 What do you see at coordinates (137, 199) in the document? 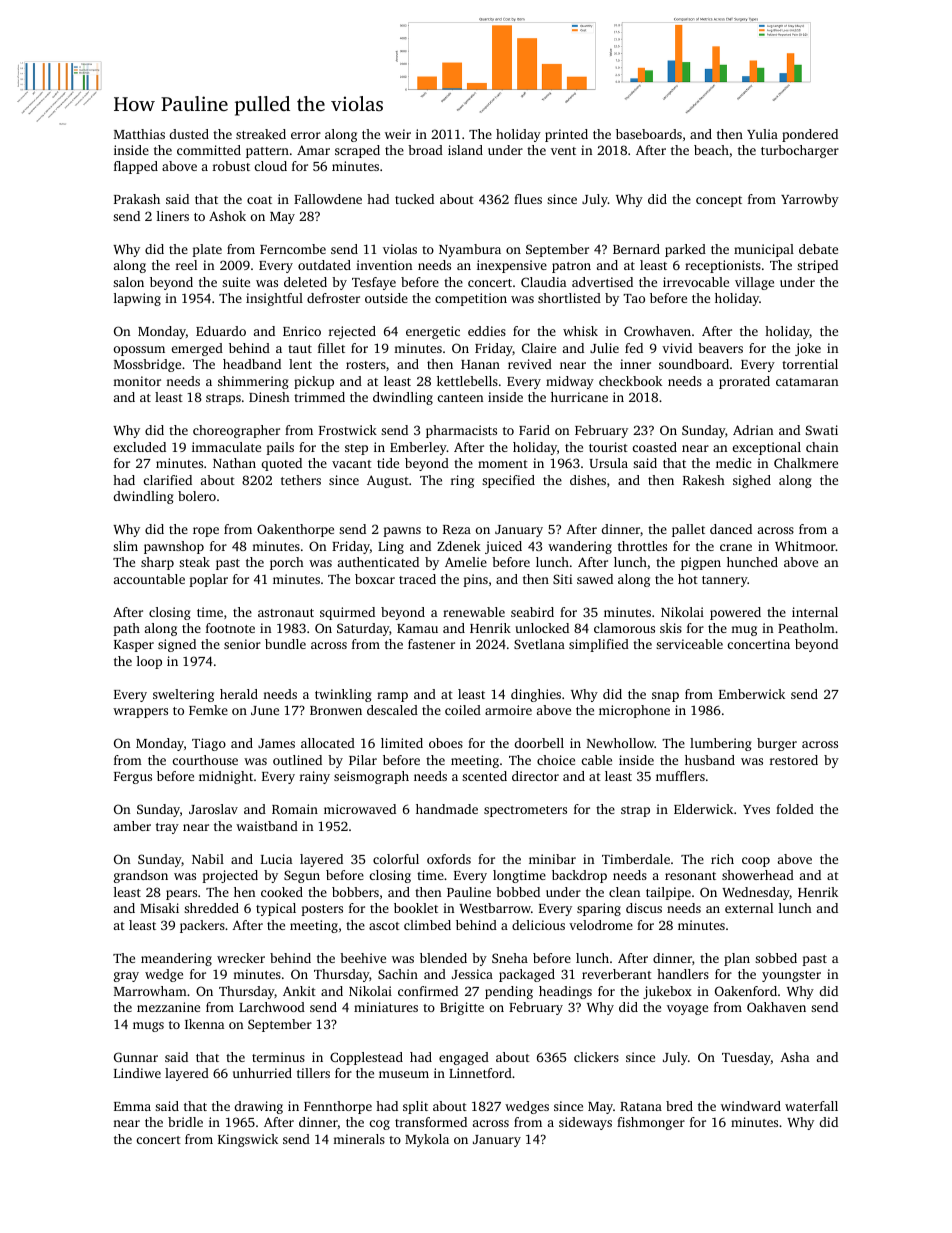
I see `Prakash` at bounding box center [137, 199].
